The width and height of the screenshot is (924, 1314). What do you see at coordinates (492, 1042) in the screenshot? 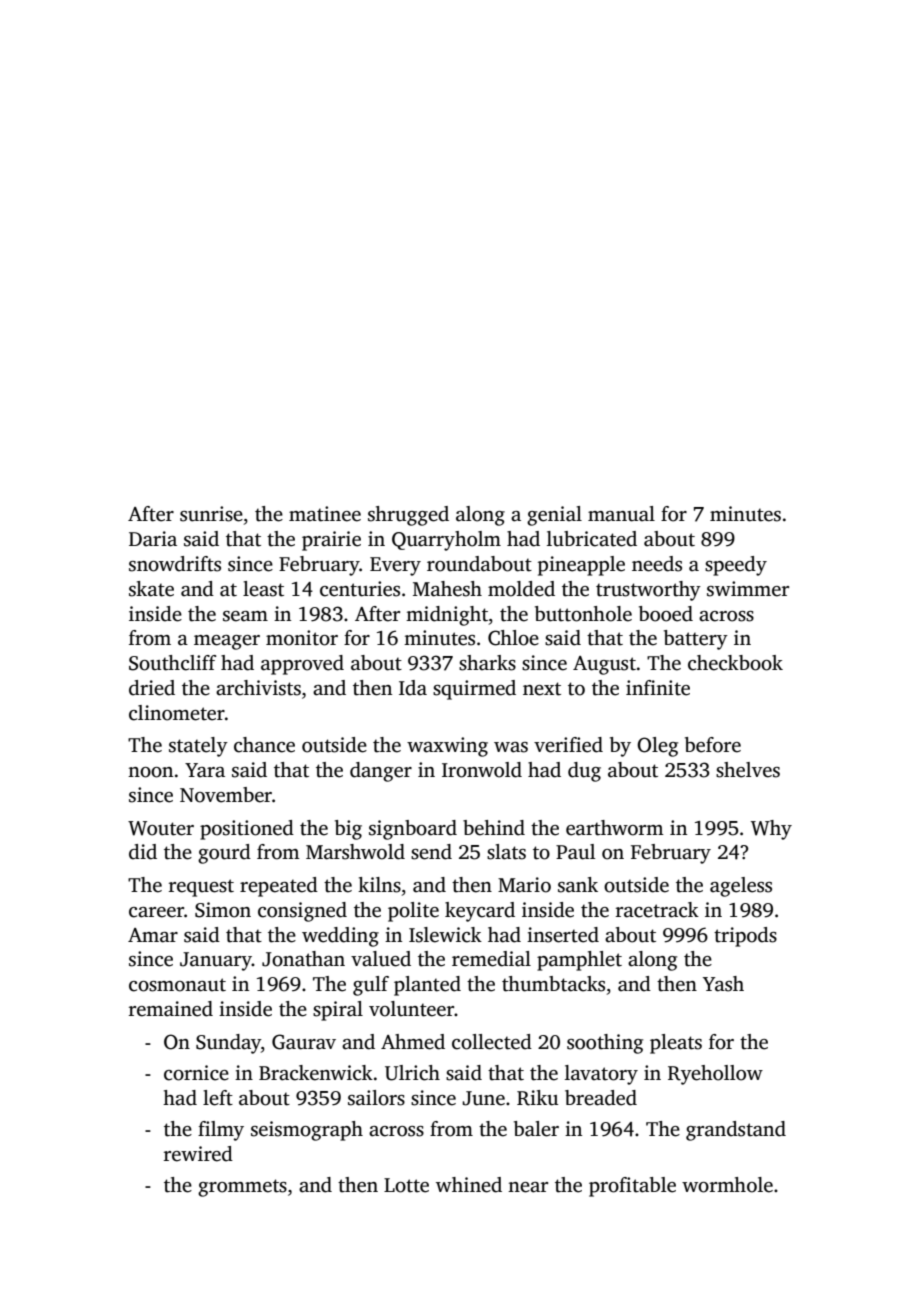
I see `collected` at bounding box center [492, 1042].
